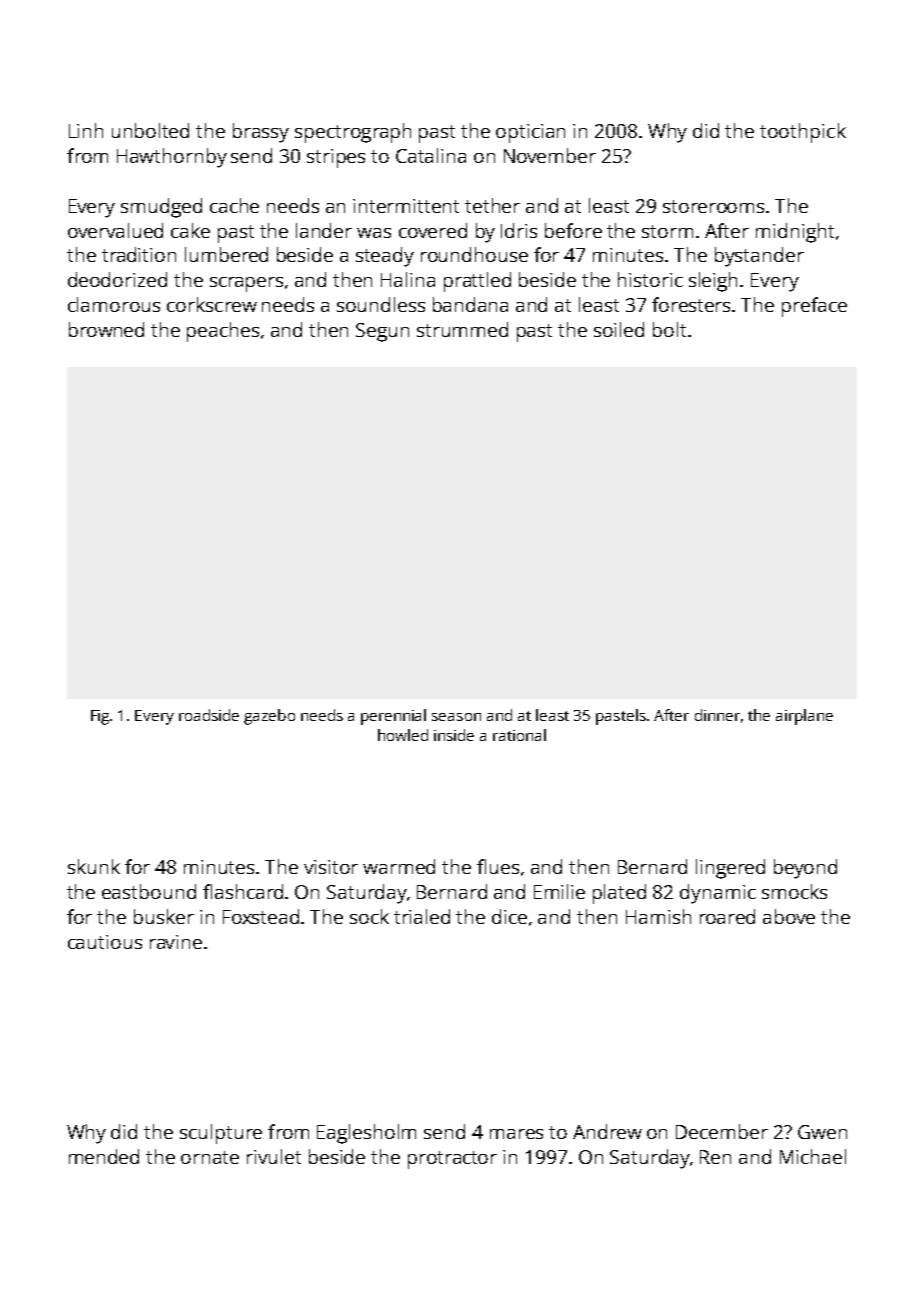 The height and width of the page is (1311, 924). I want to click on airplane, so click(804, 717).
